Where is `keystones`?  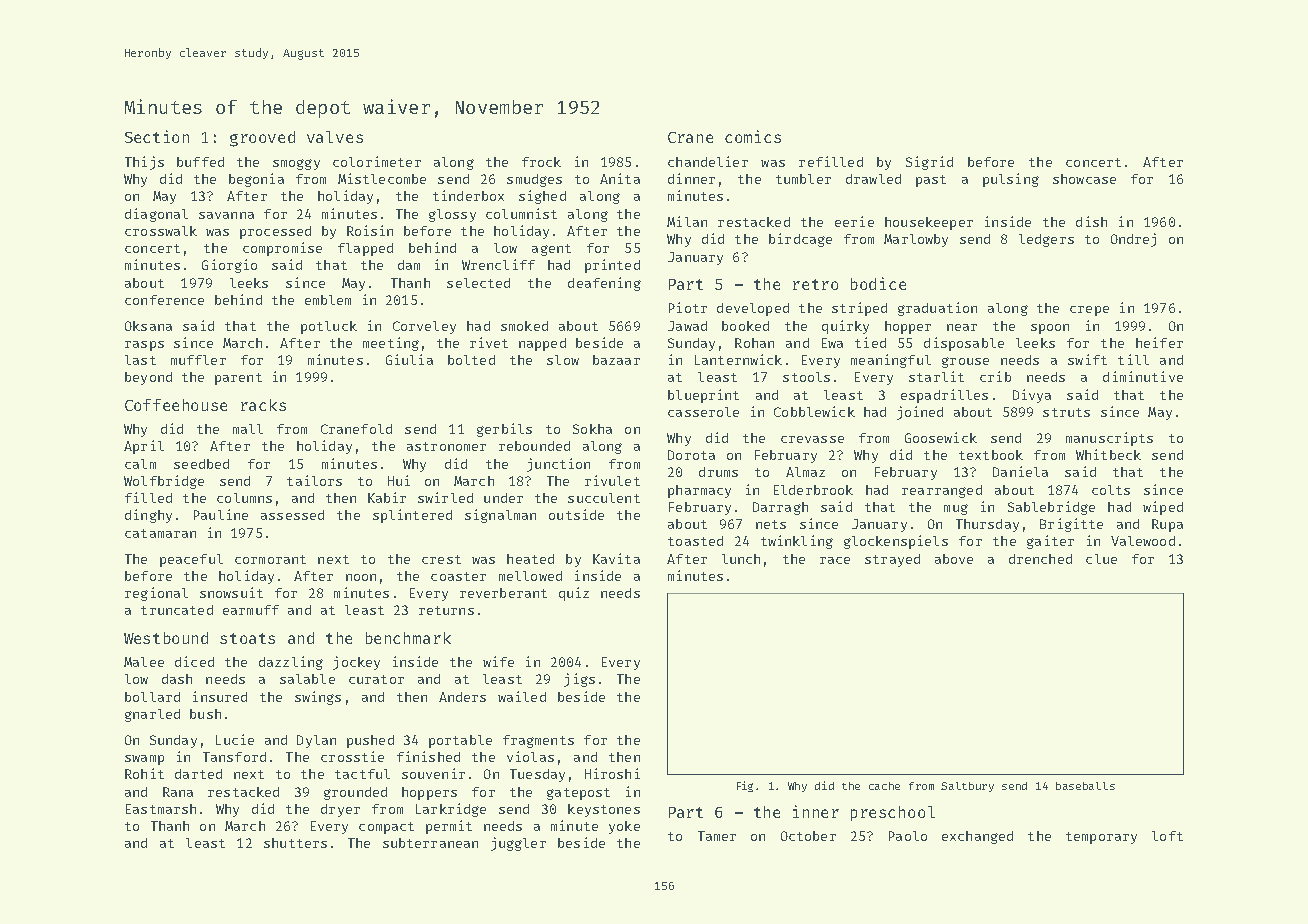 keystones is located at coordinates (604, 810).
